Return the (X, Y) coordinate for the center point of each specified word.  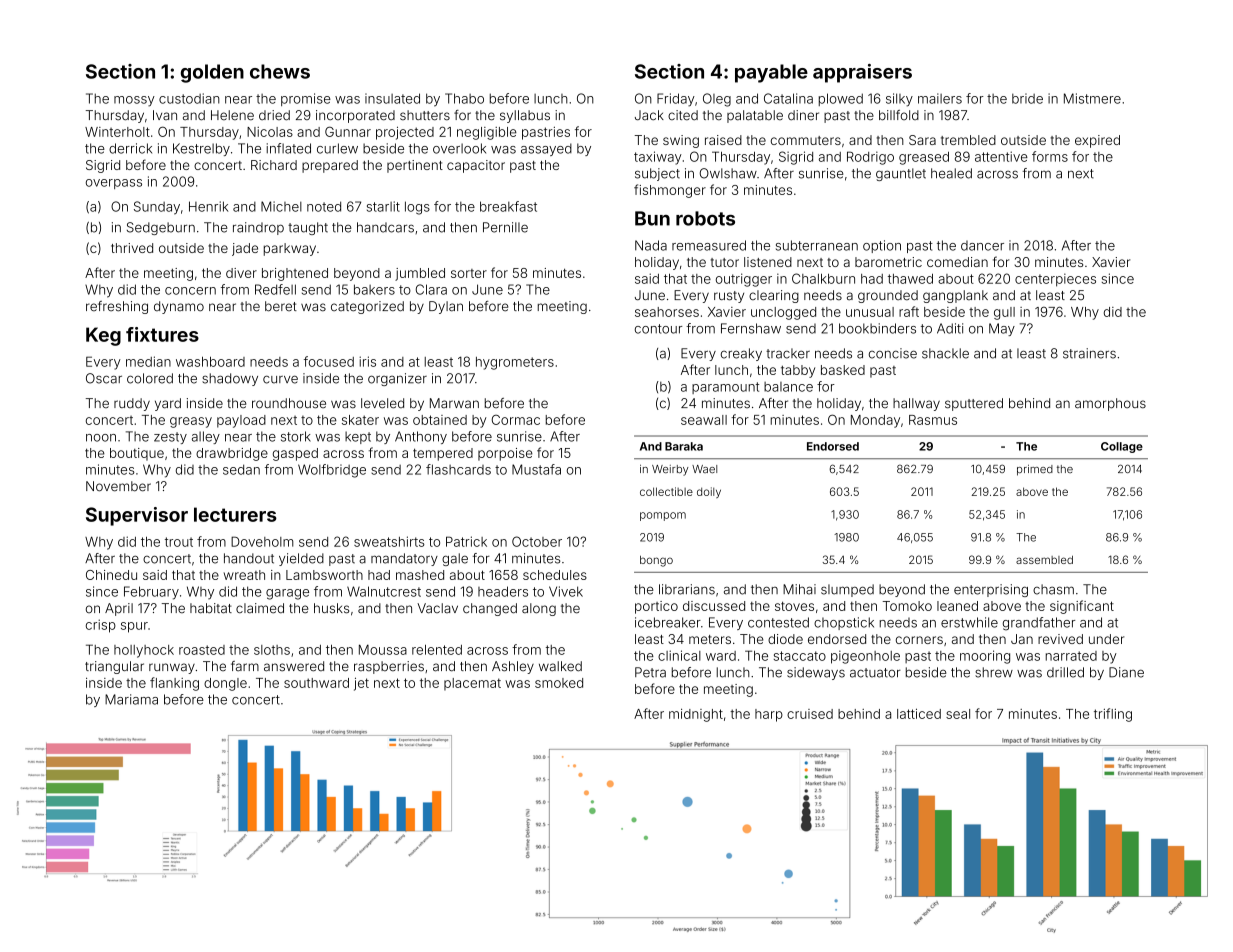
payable (771, 73)
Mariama (131, 699)
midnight (696, 715)
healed (951, 173)
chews (280, 71)
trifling (1113, 715)
